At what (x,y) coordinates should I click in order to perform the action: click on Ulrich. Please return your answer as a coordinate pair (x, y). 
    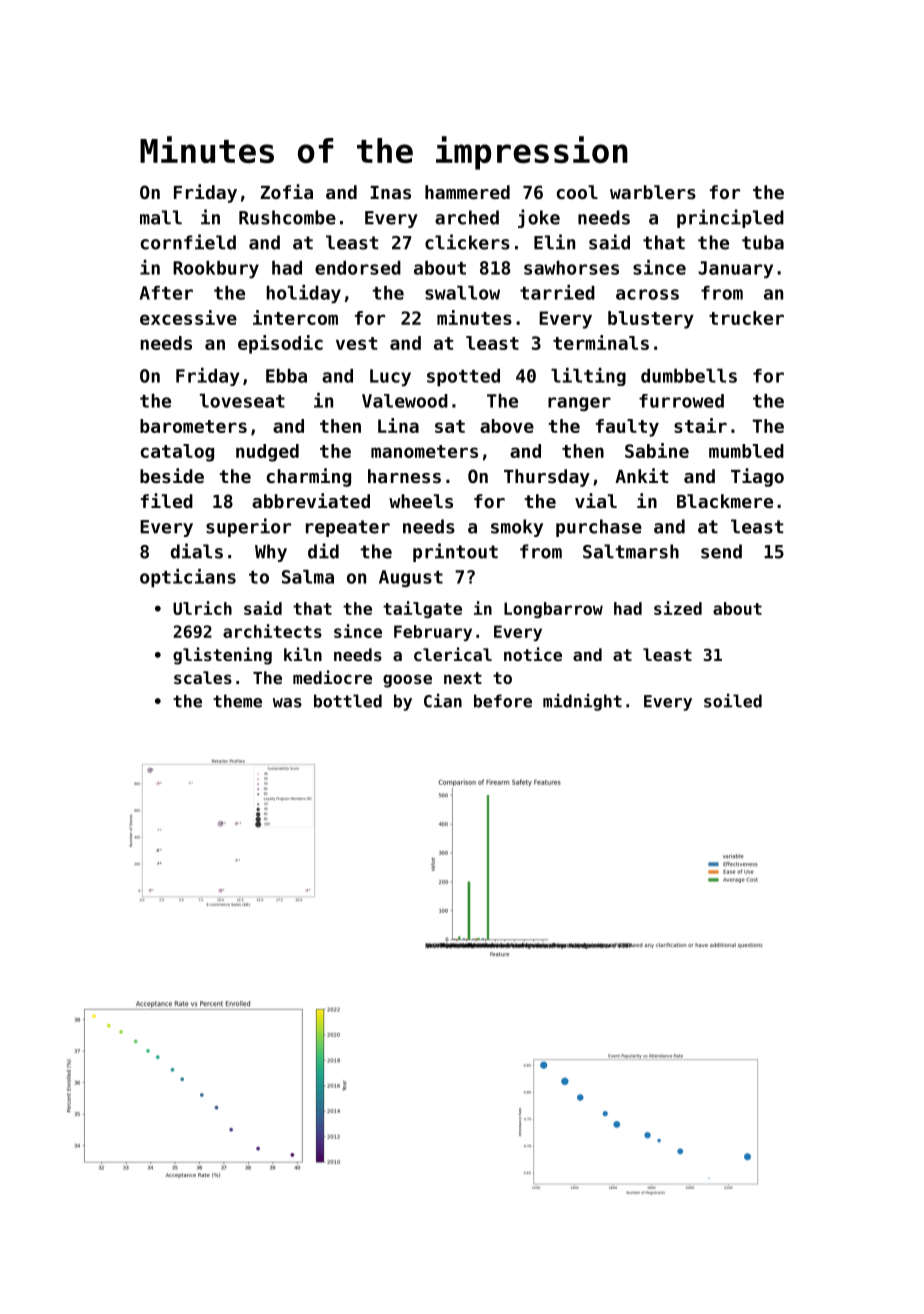
    Looking at the image, I should click on (202, 608).
